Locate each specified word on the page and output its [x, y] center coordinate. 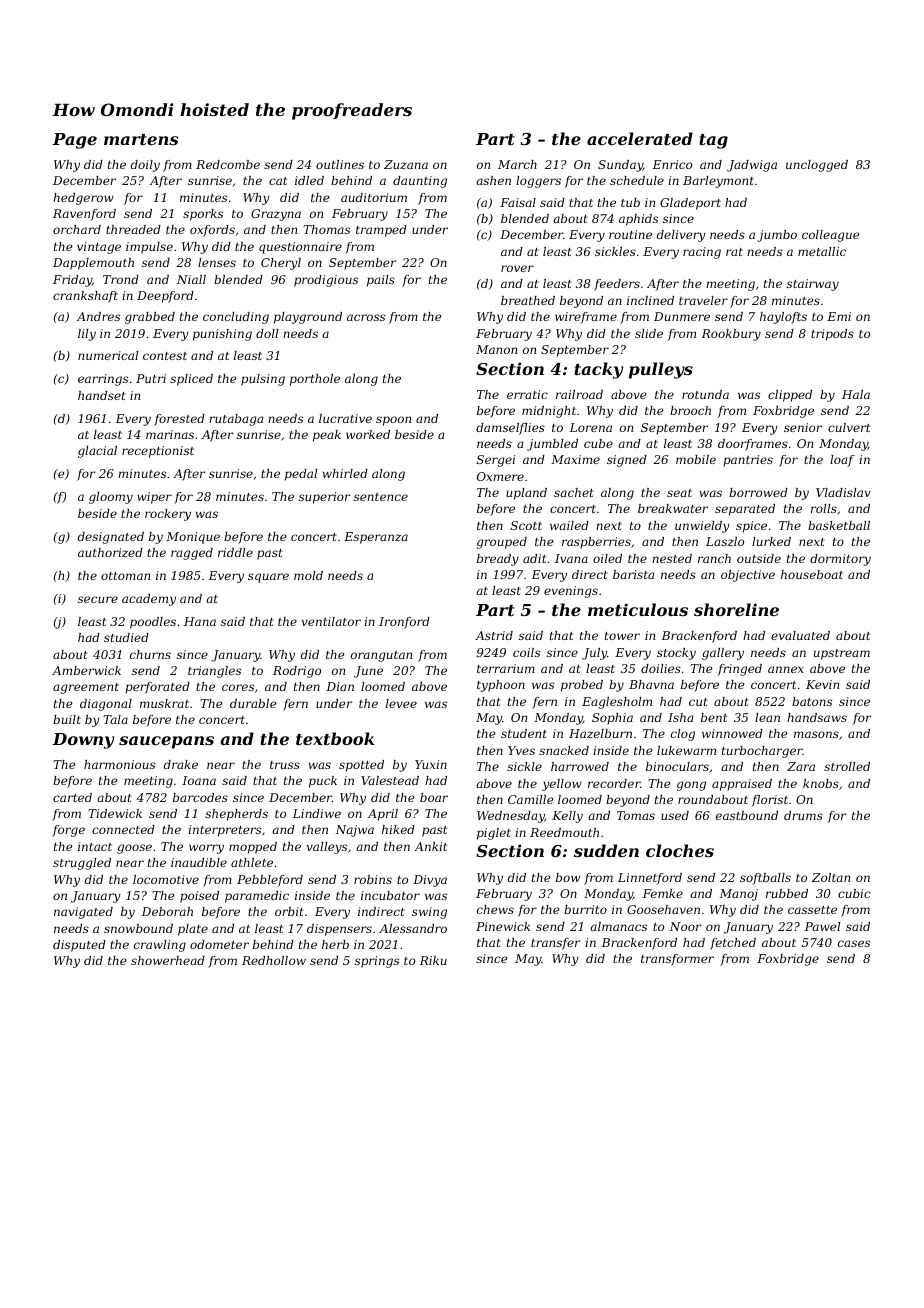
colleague [831, 236]
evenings [571, 592]
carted [72, 797]
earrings [103, 380]
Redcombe [228, 164]
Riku [433, 960]
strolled [847, 766]
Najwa [354, 831]
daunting [420, 182]
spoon [393, 421]
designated [111, 538]
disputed [79, 946]
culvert [849, 427]
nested [672, 558]
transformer [677, 960]
